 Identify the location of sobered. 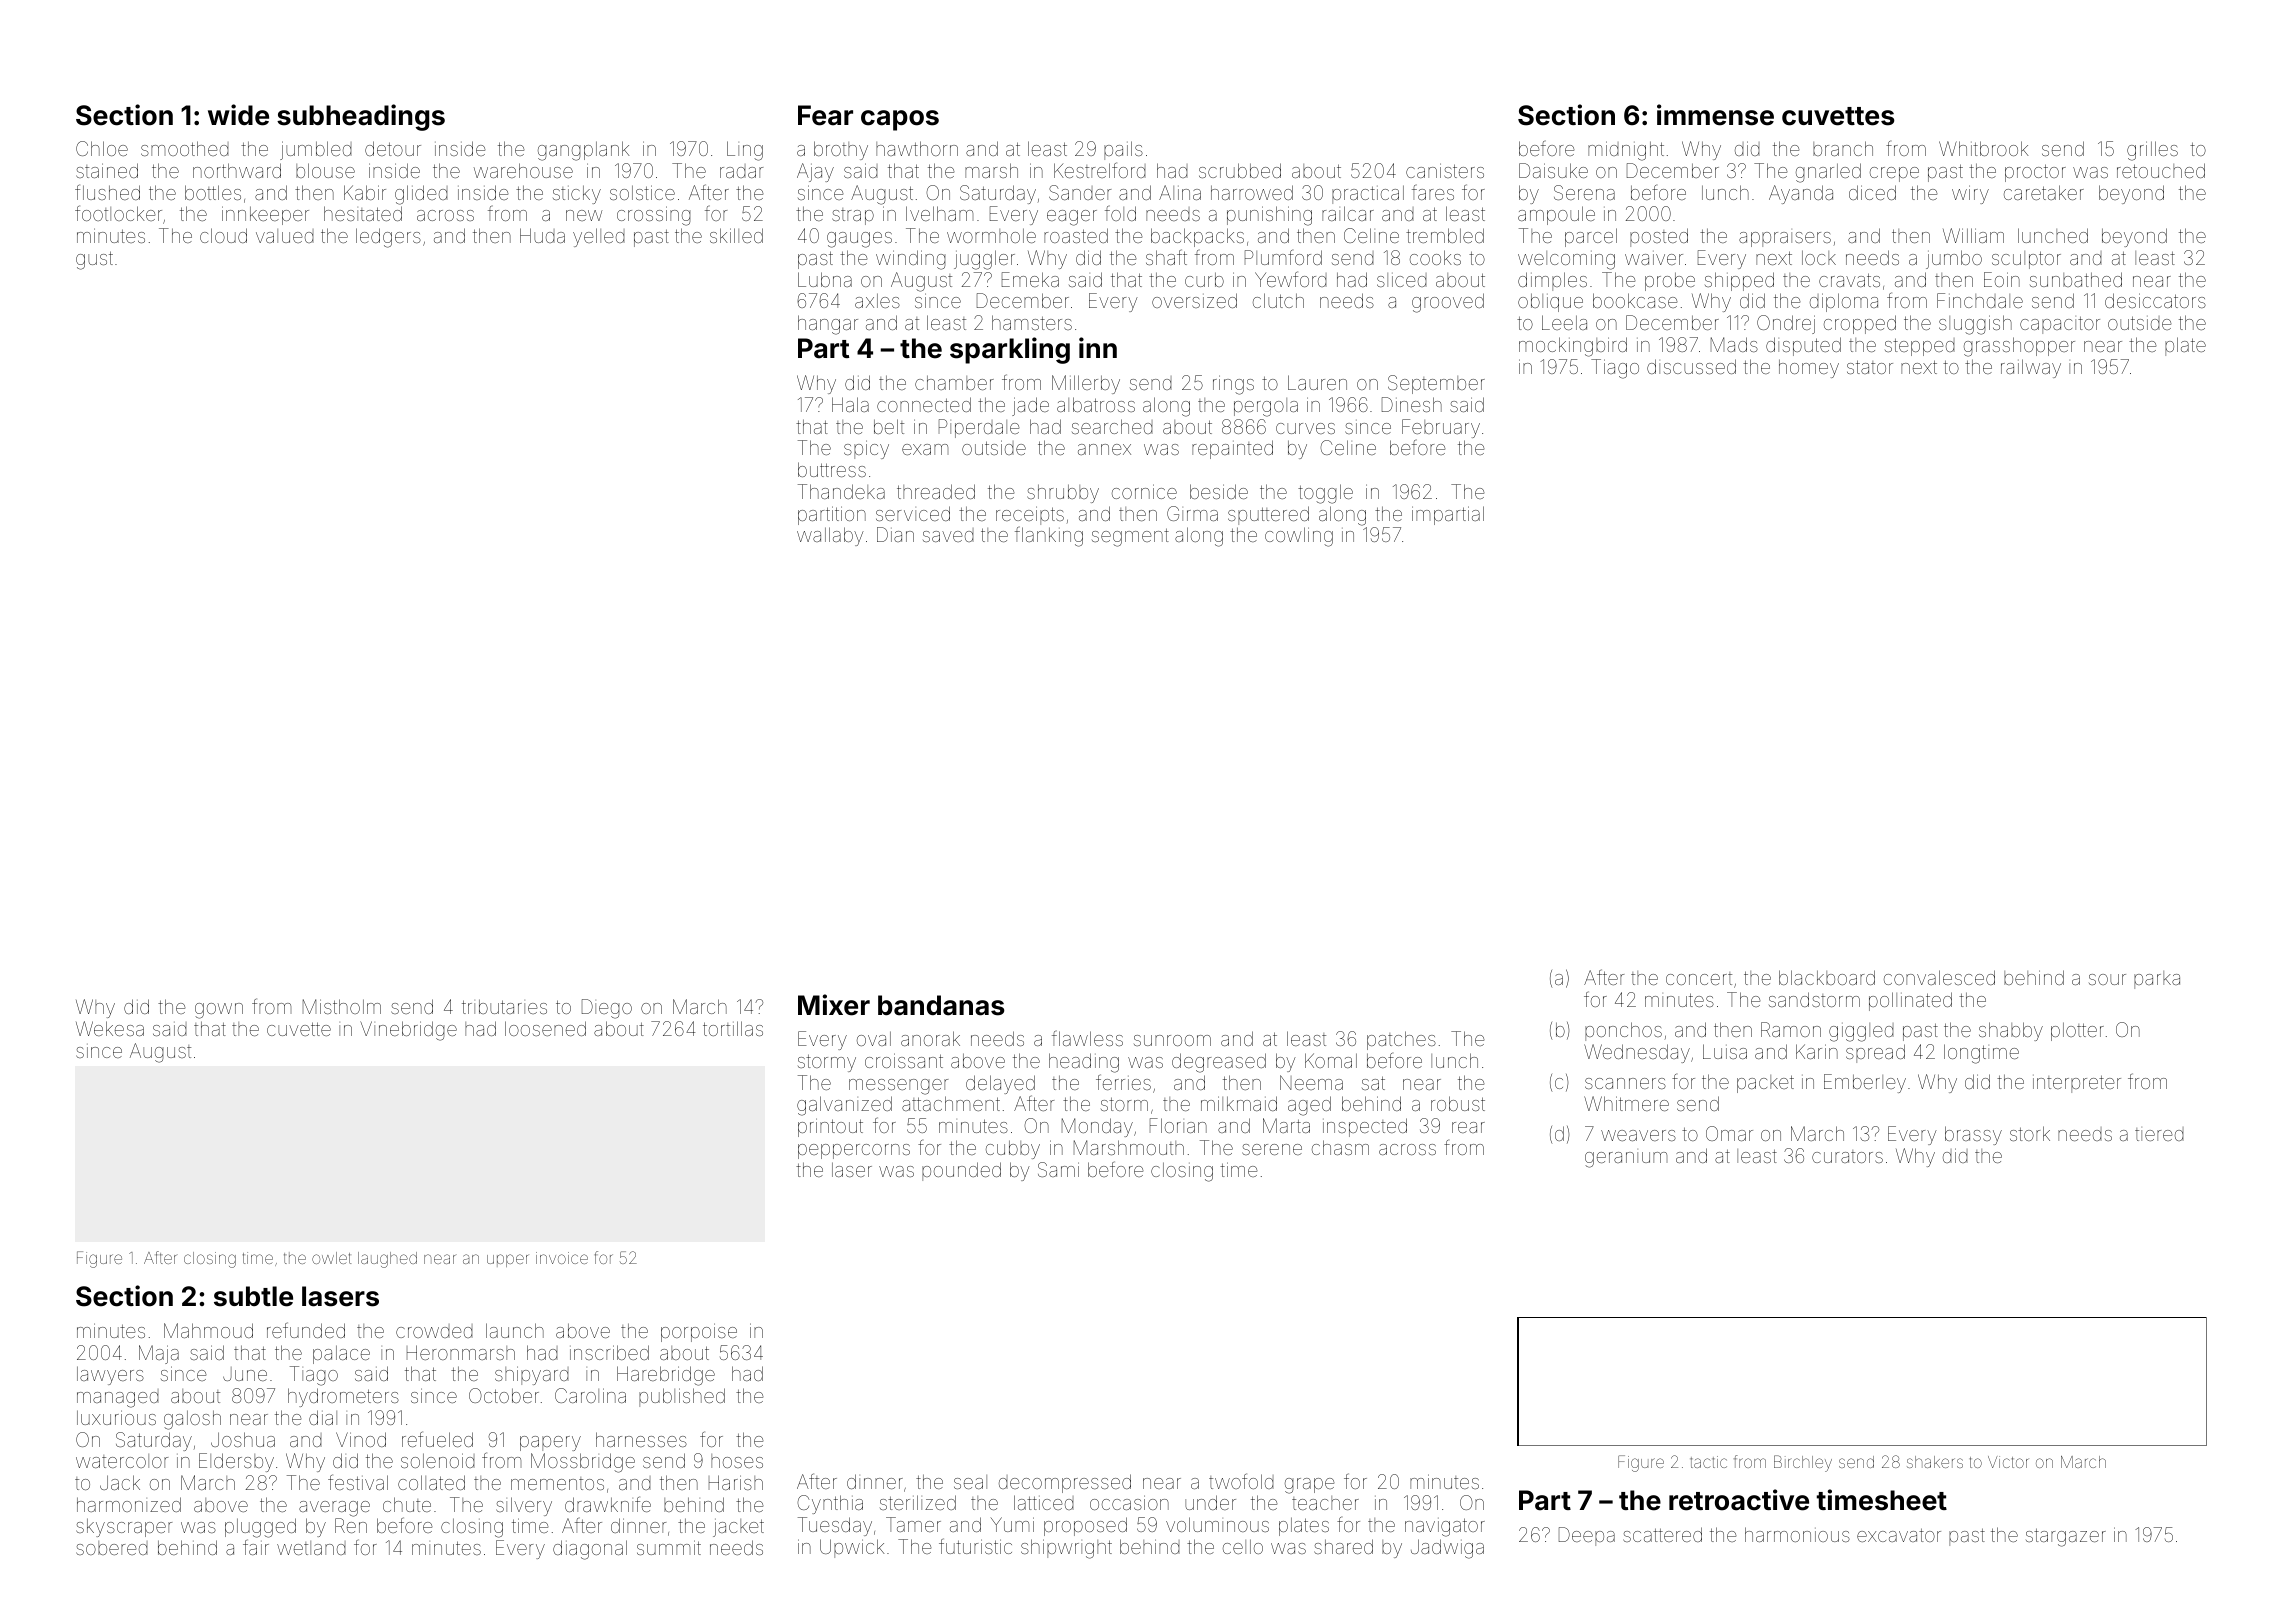
(112, 1548).
